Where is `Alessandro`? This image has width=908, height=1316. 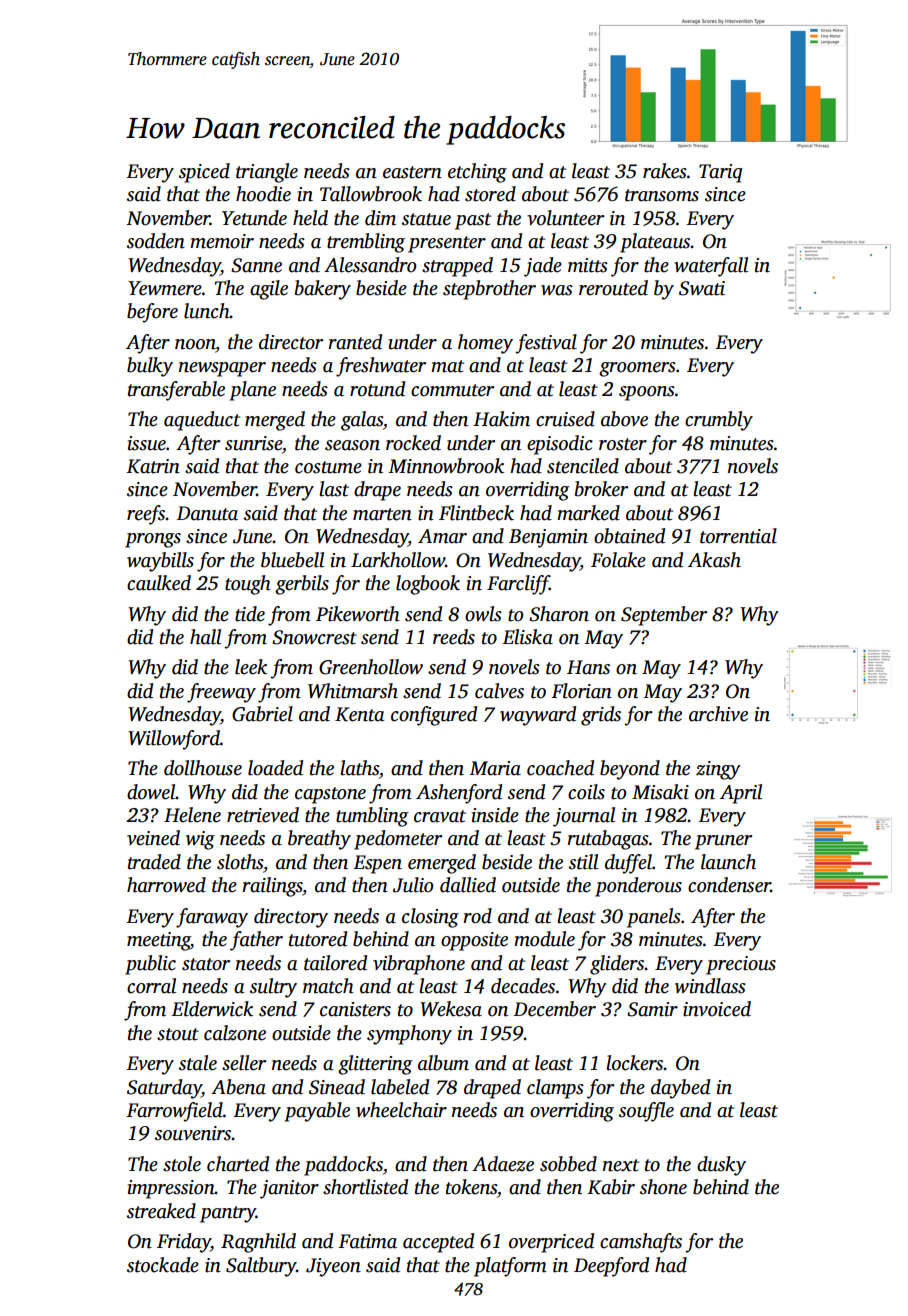 Alessandro is located at coordinates (370, 265).
